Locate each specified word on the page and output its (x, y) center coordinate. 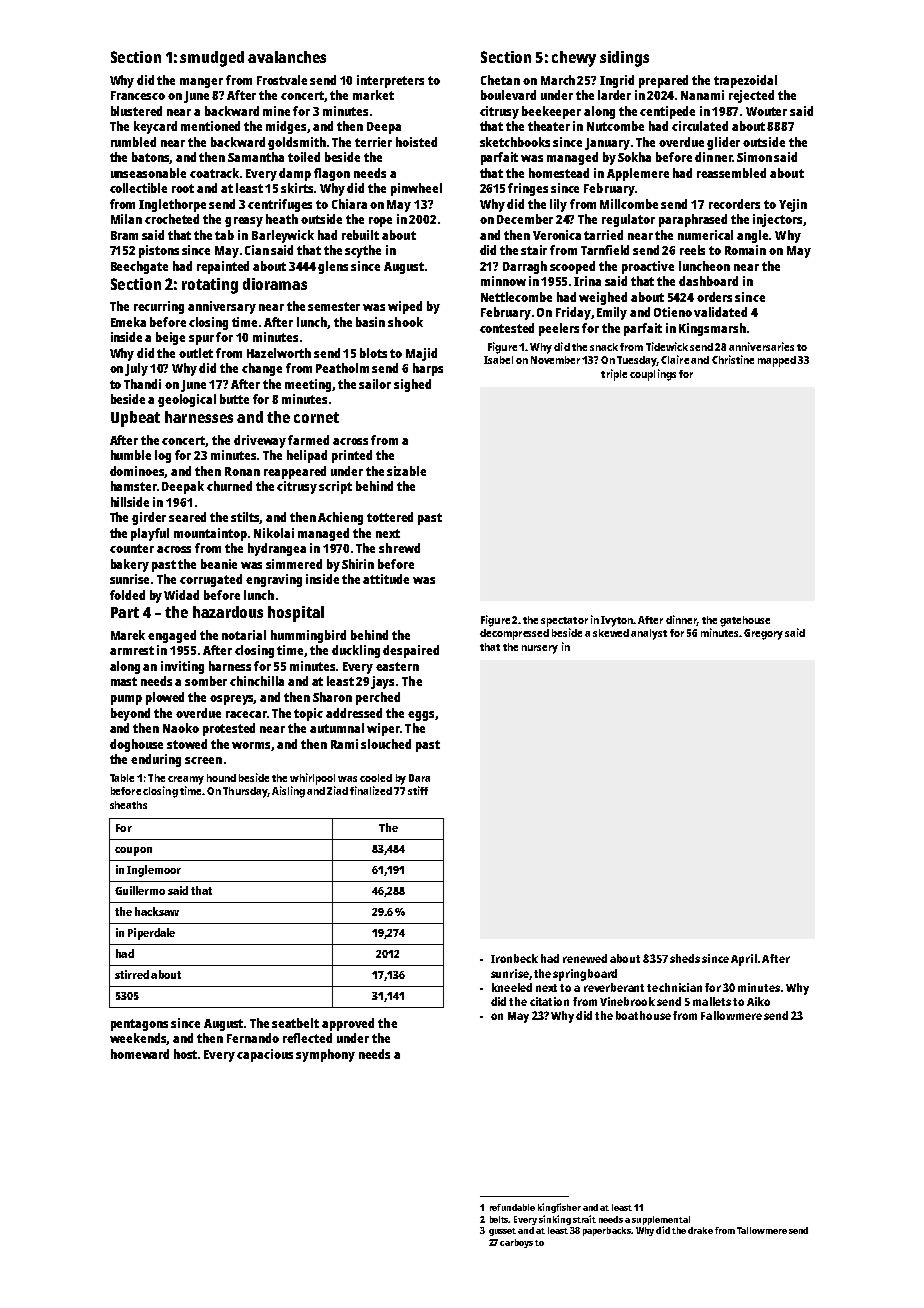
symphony (325, 1055)
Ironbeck (514, 958)
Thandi (142, 384)
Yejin (793, 205)
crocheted (172, 219)
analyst (649, 634)
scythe (363, 251)
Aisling (288, 792)
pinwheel (416, 189)
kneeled (512, 987)
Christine (733, 359)
